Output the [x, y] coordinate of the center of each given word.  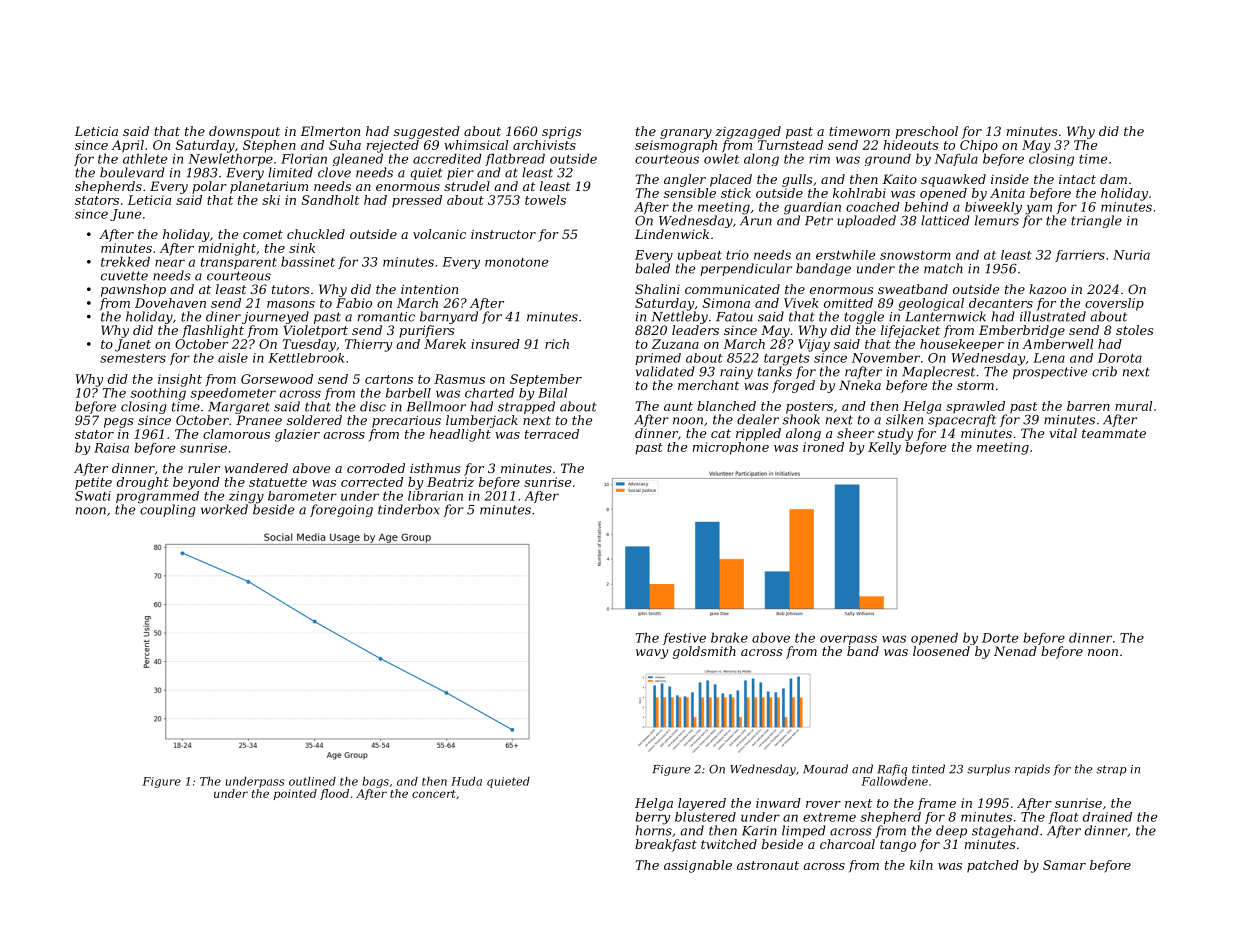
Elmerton [330, 131]
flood [334, 794]
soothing [158, 394]
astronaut [768, 865]
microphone [731, 448]
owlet [721, 158]
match [943, 268]
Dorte [1000, 638]
